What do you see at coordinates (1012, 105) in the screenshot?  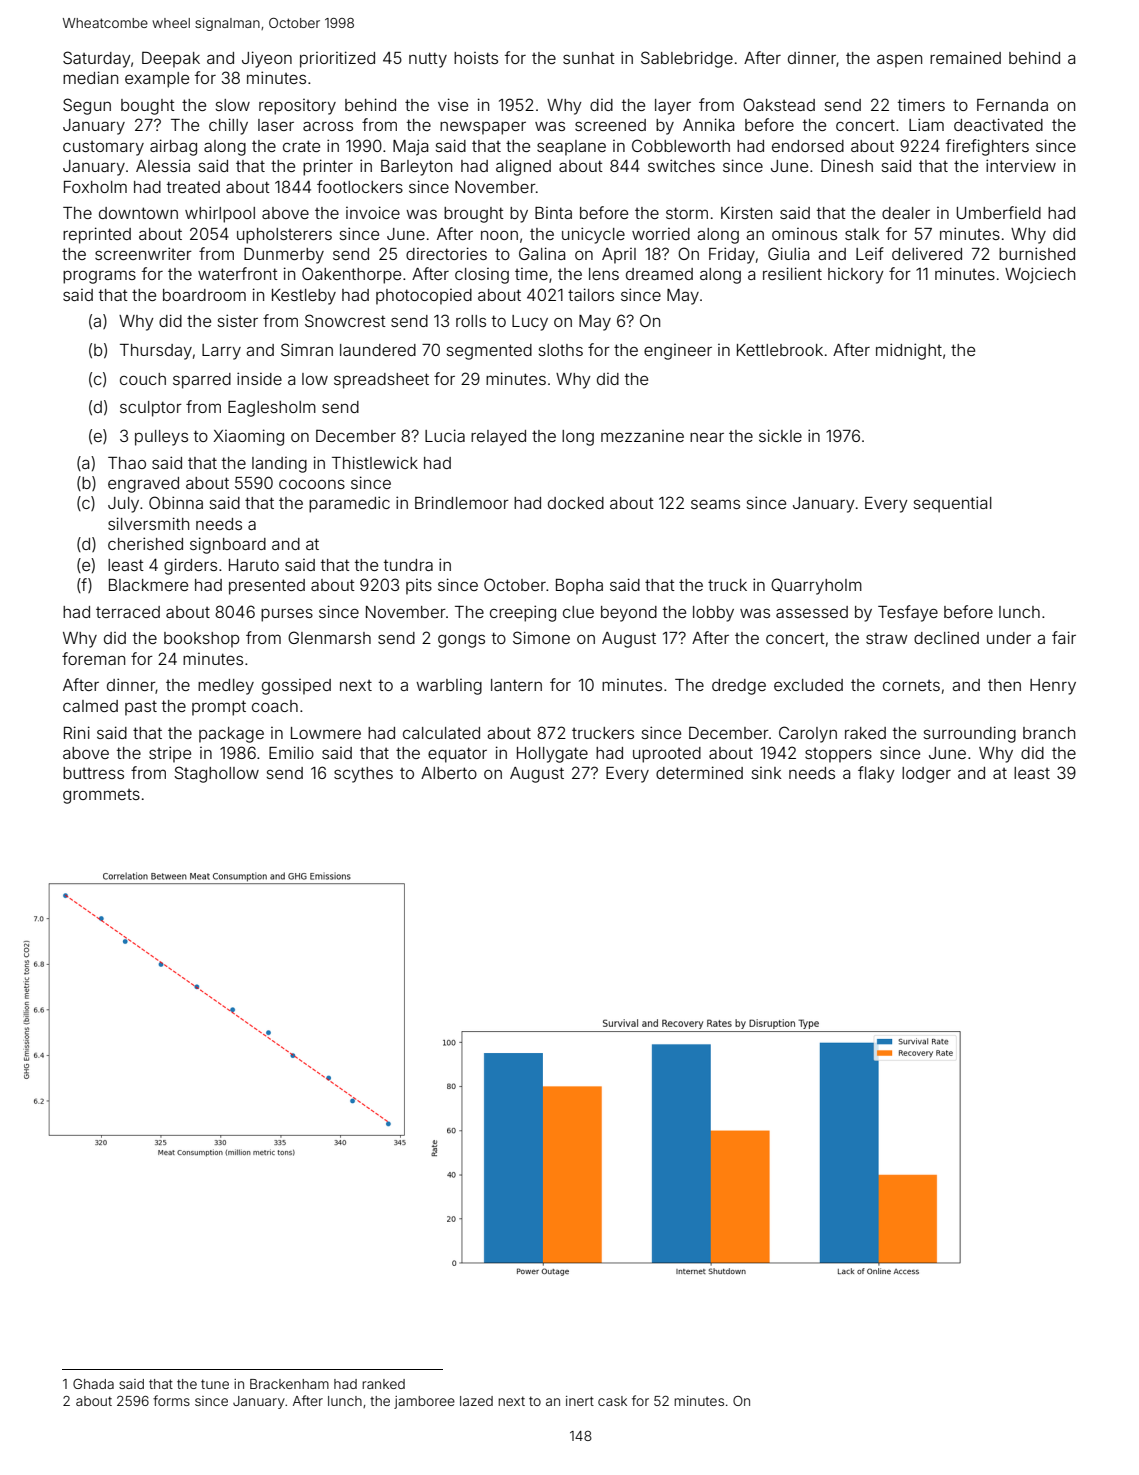 I see `Fernanda` at bounding box center [1012, 105].
